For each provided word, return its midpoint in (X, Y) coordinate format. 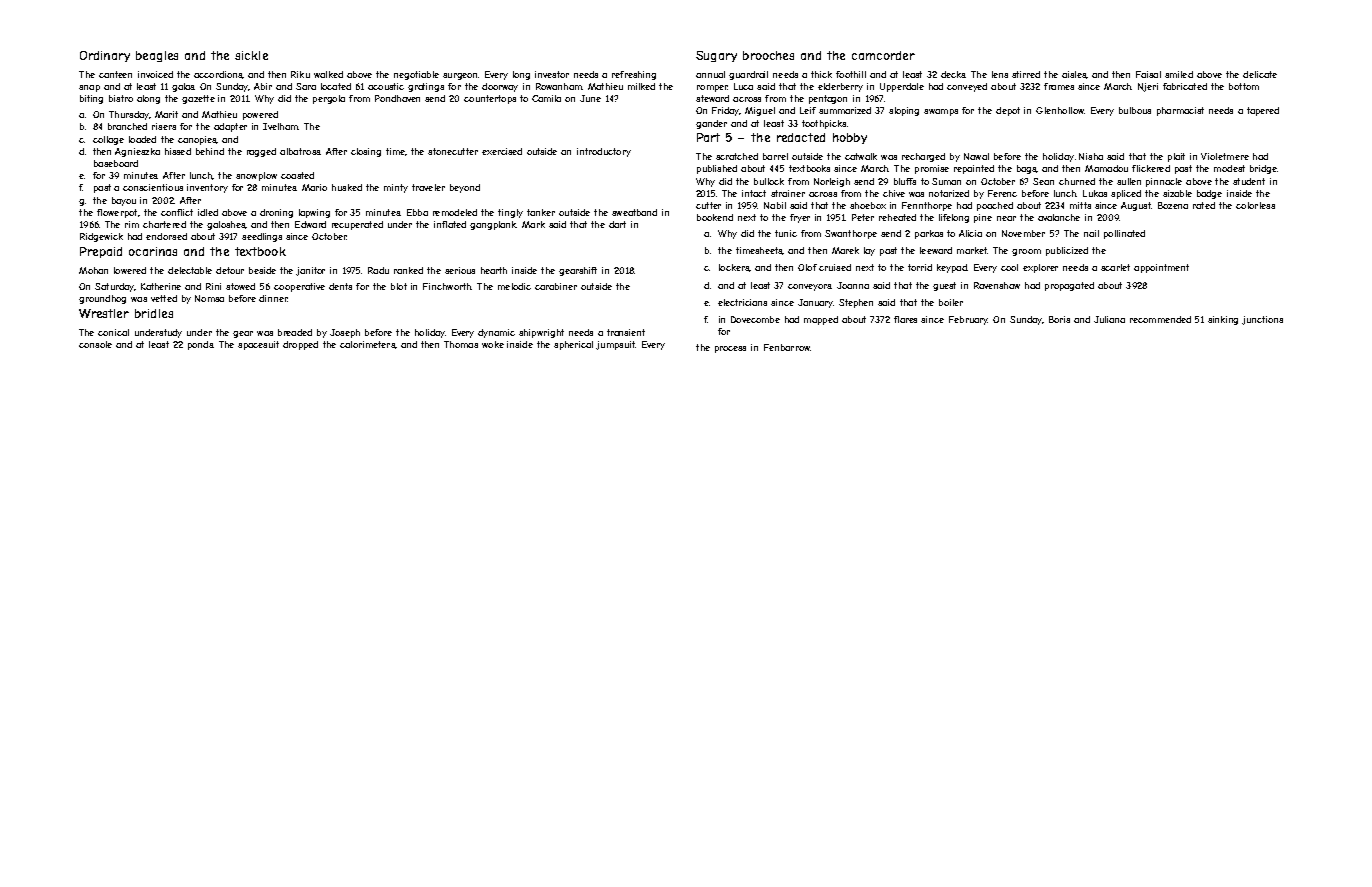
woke (493, 344)
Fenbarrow (787, 347)
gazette (198, 99)
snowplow (256, 176)
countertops (490, 99)
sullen (1129, 181)
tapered (1263, 111)
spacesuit (258, 345)
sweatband (634, 212)
